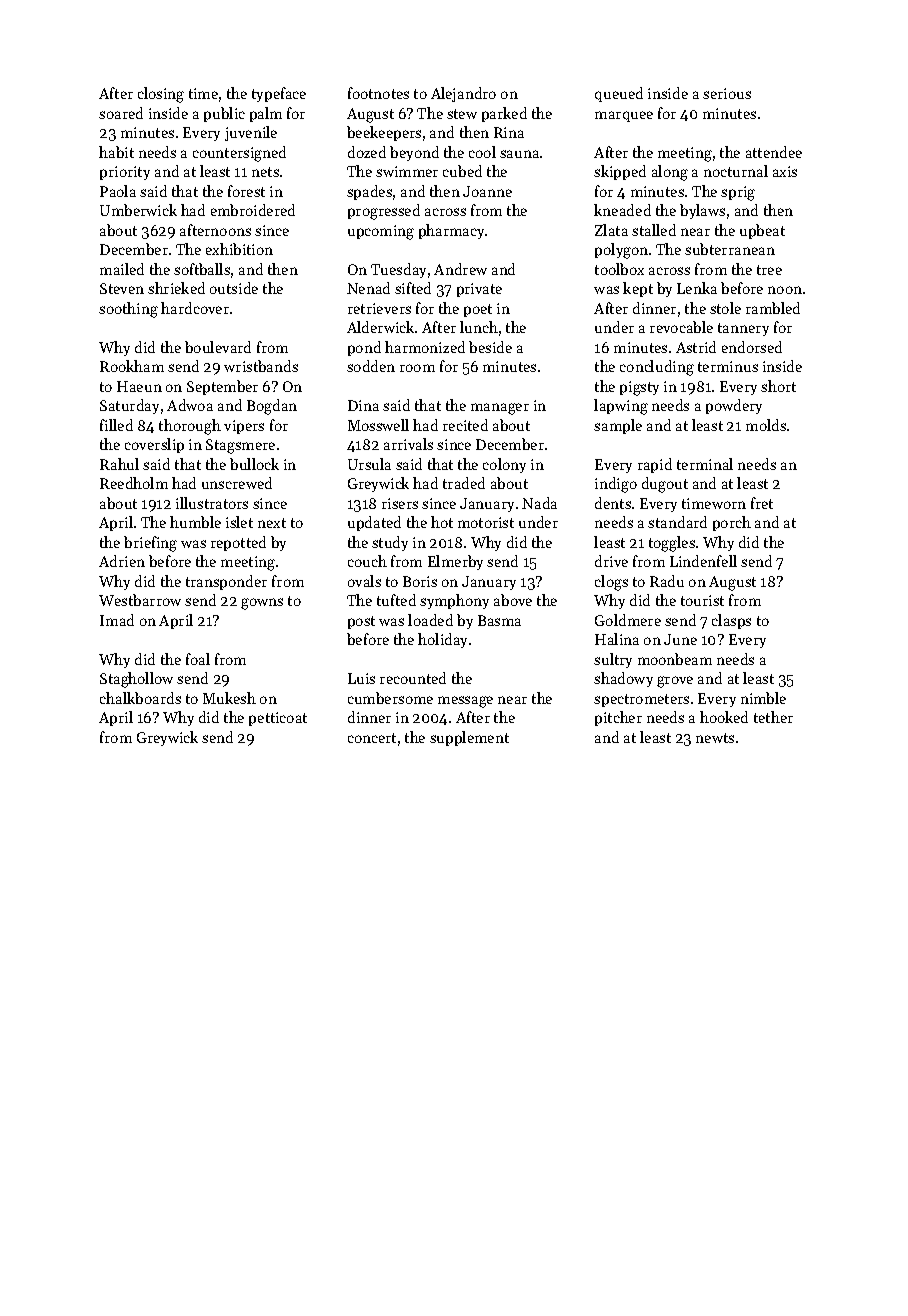 This page has width=908, height=1316. I want to click on illustrators, so click(212, 503).
